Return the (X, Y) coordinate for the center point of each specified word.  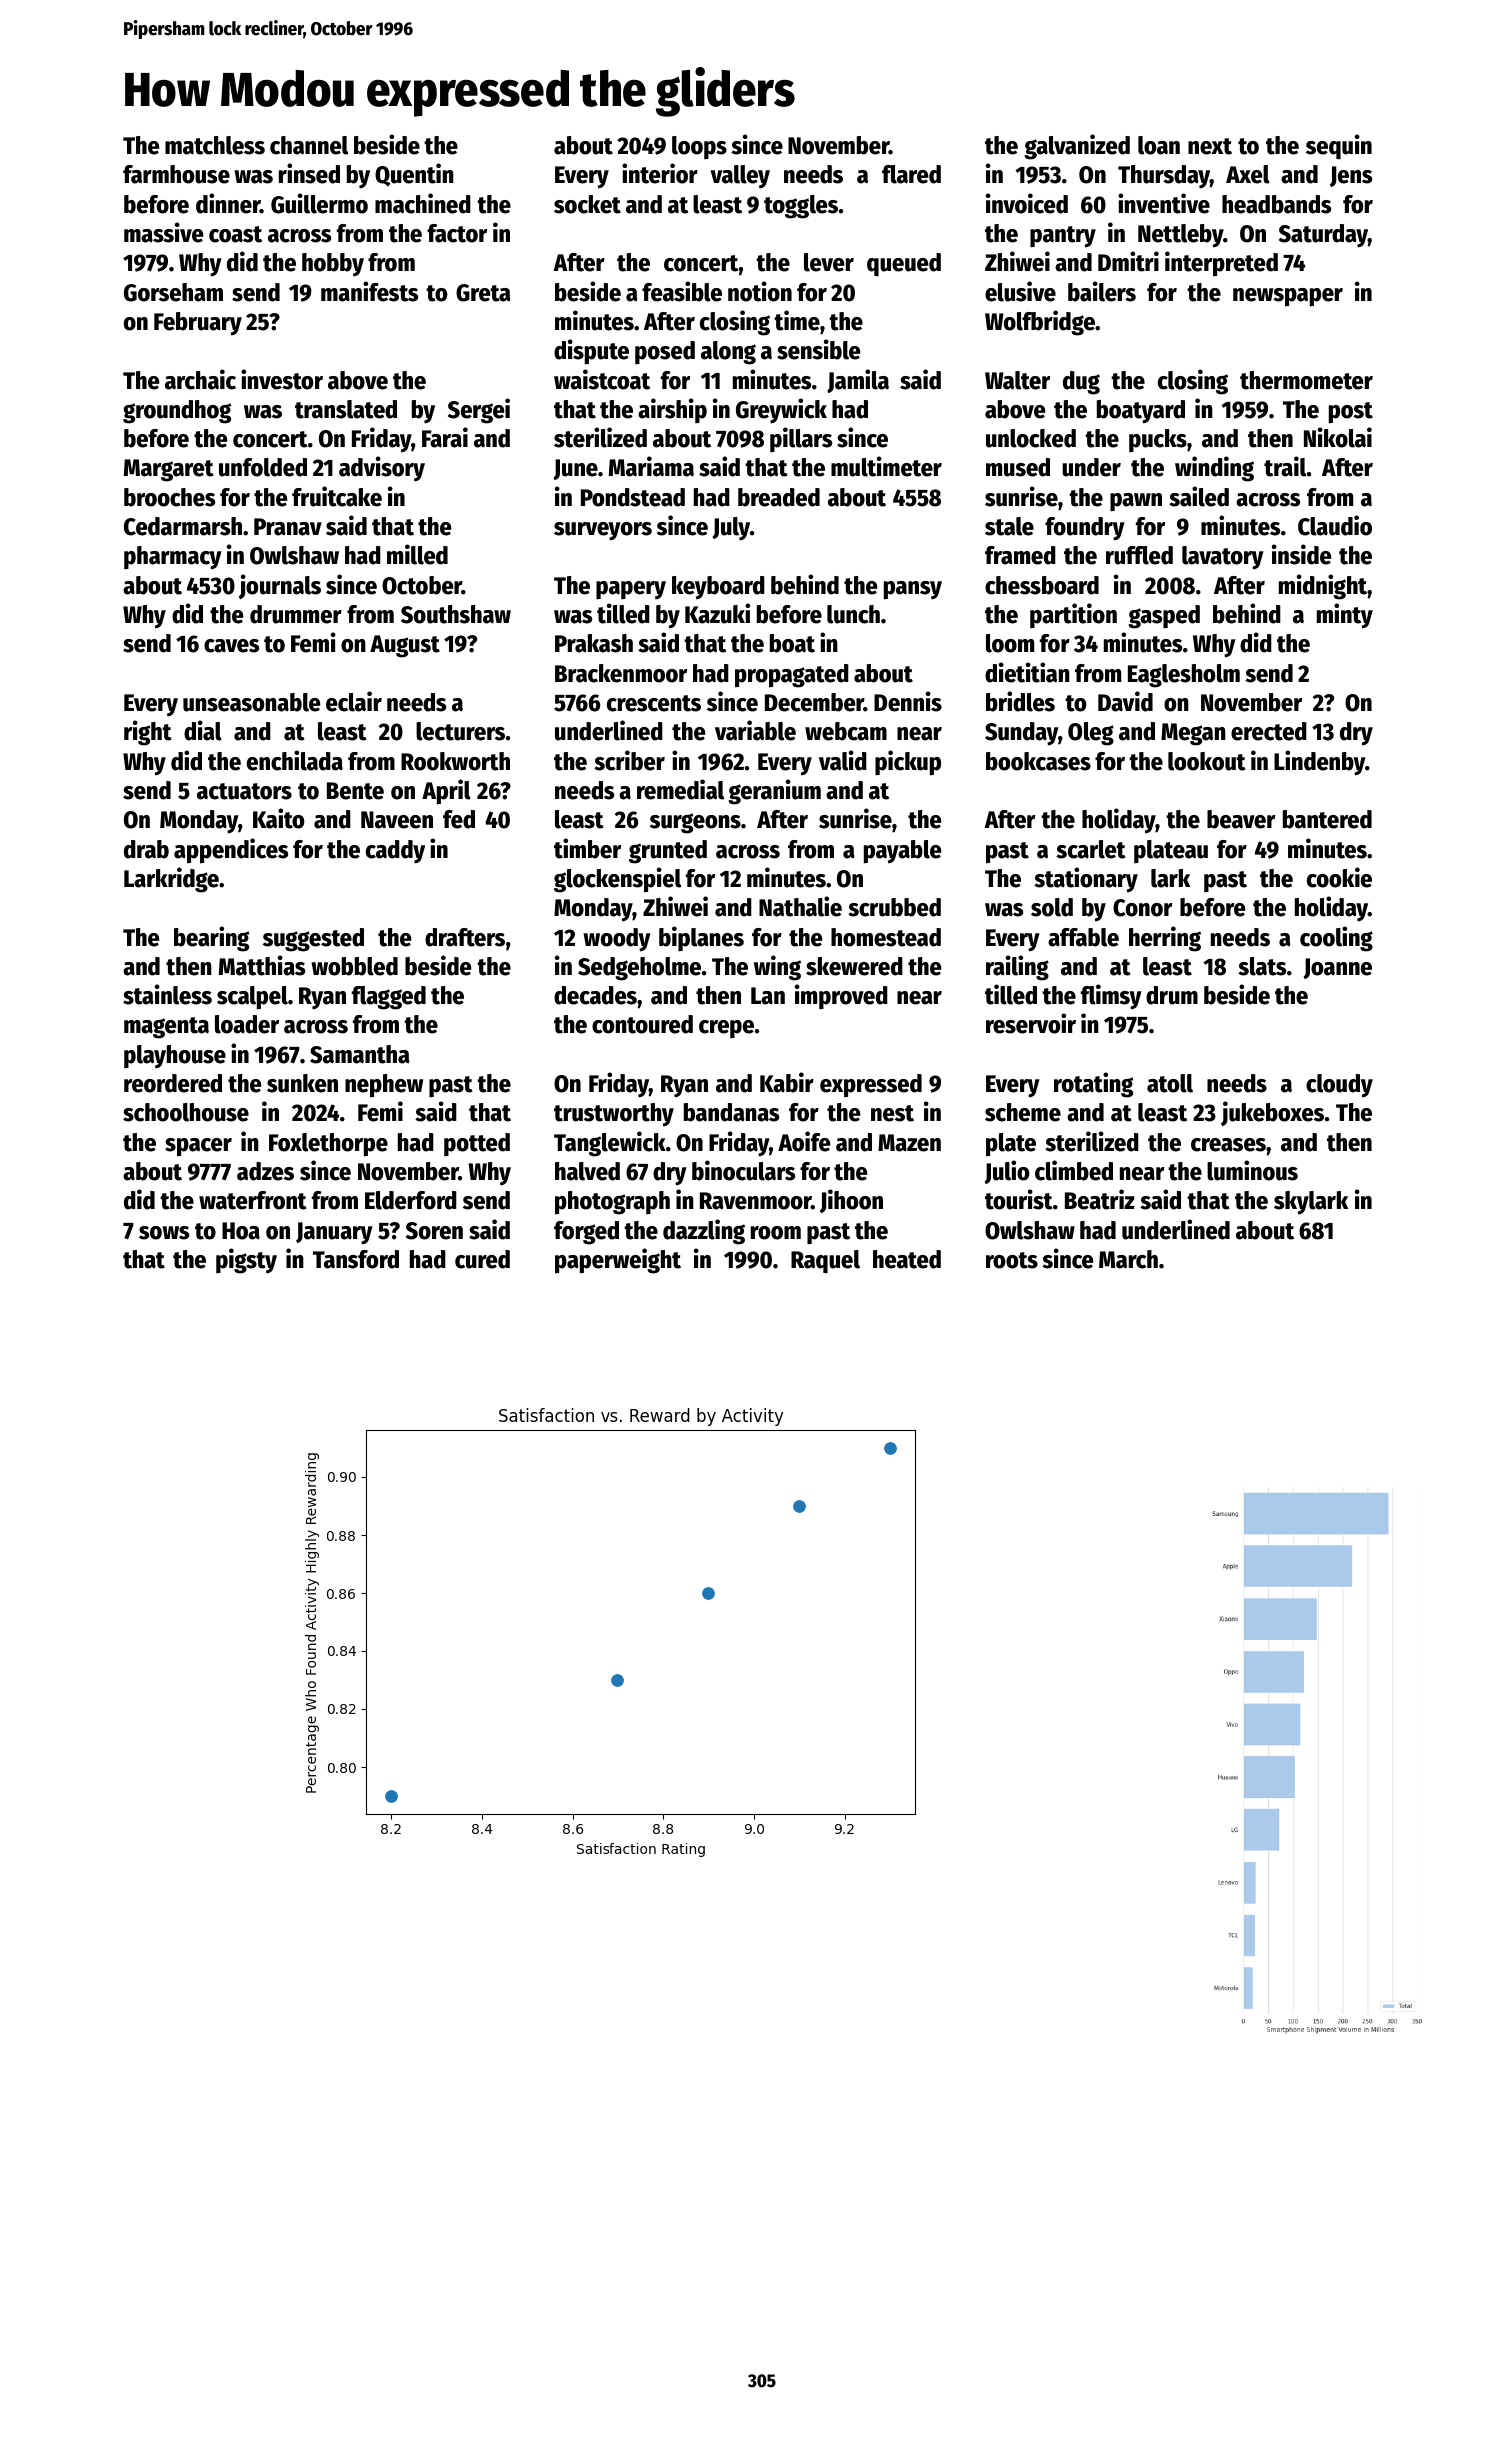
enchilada (295, 760)
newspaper (1288, 297)
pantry (1063, 237)
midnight (1323, 587)
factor (457, 233)
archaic (200, 379)
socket (587, 204)
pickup (908, 763)
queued (904, 264)
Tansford (356, 1259)
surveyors (603, 531)
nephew (384, 1086)
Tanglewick (610, 1144)
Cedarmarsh (183, 526)
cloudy (1339, 1086)
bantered (1327, 819)
